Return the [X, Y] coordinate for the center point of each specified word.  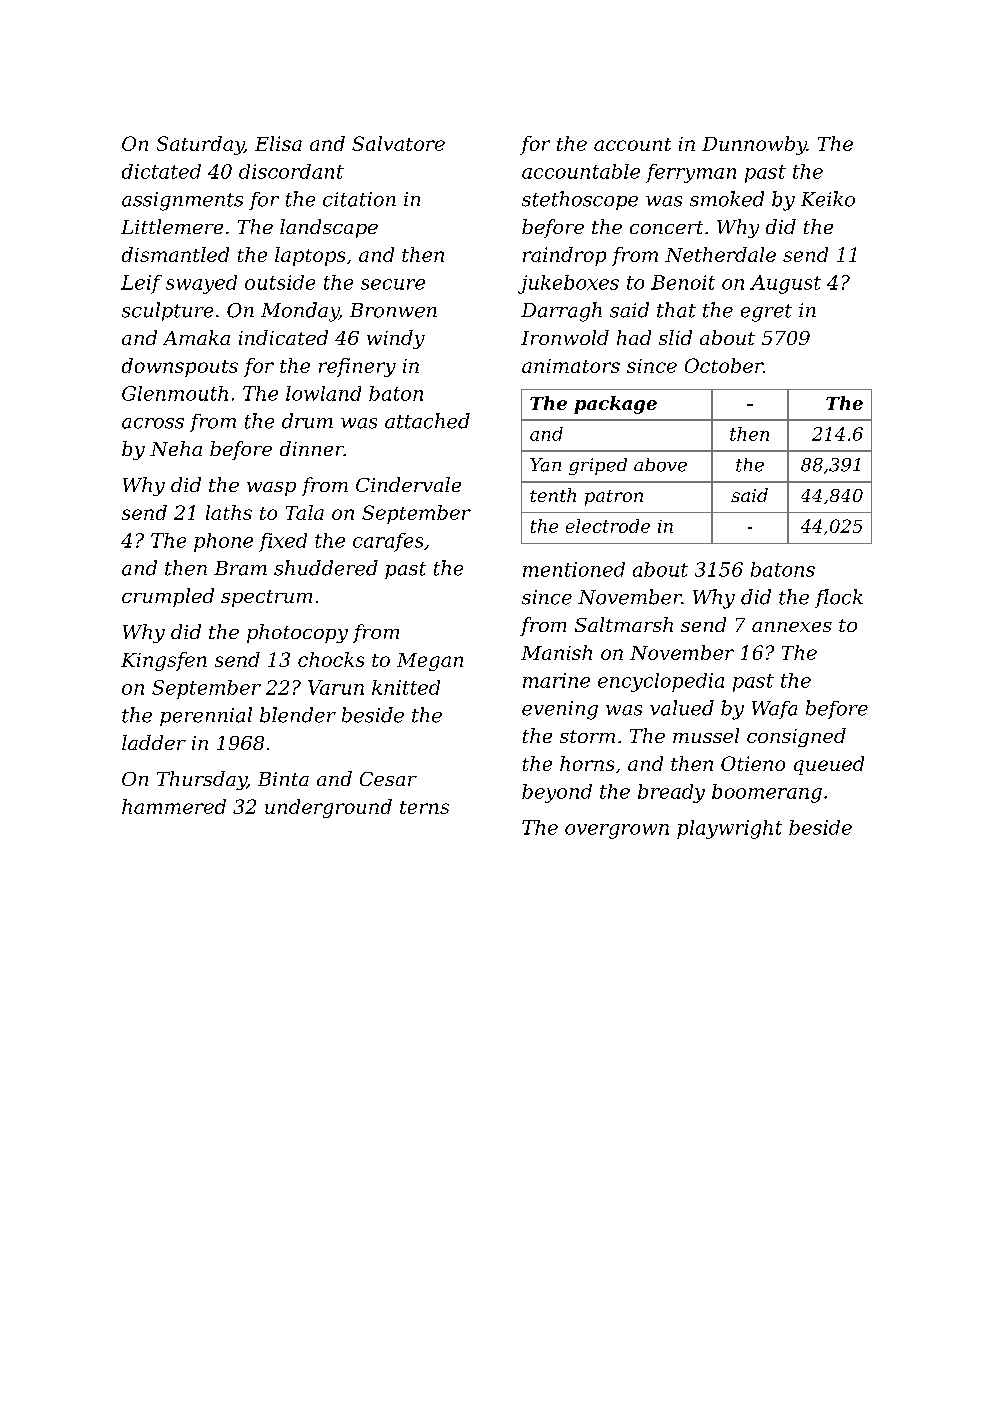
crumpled [168, 597]
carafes [388, 542]
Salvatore [398, 143]
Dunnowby [754, 145]
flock [839, 598]
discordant [291, 171]
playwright [729, 829]
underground [328, 808]
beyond [557, 793]
